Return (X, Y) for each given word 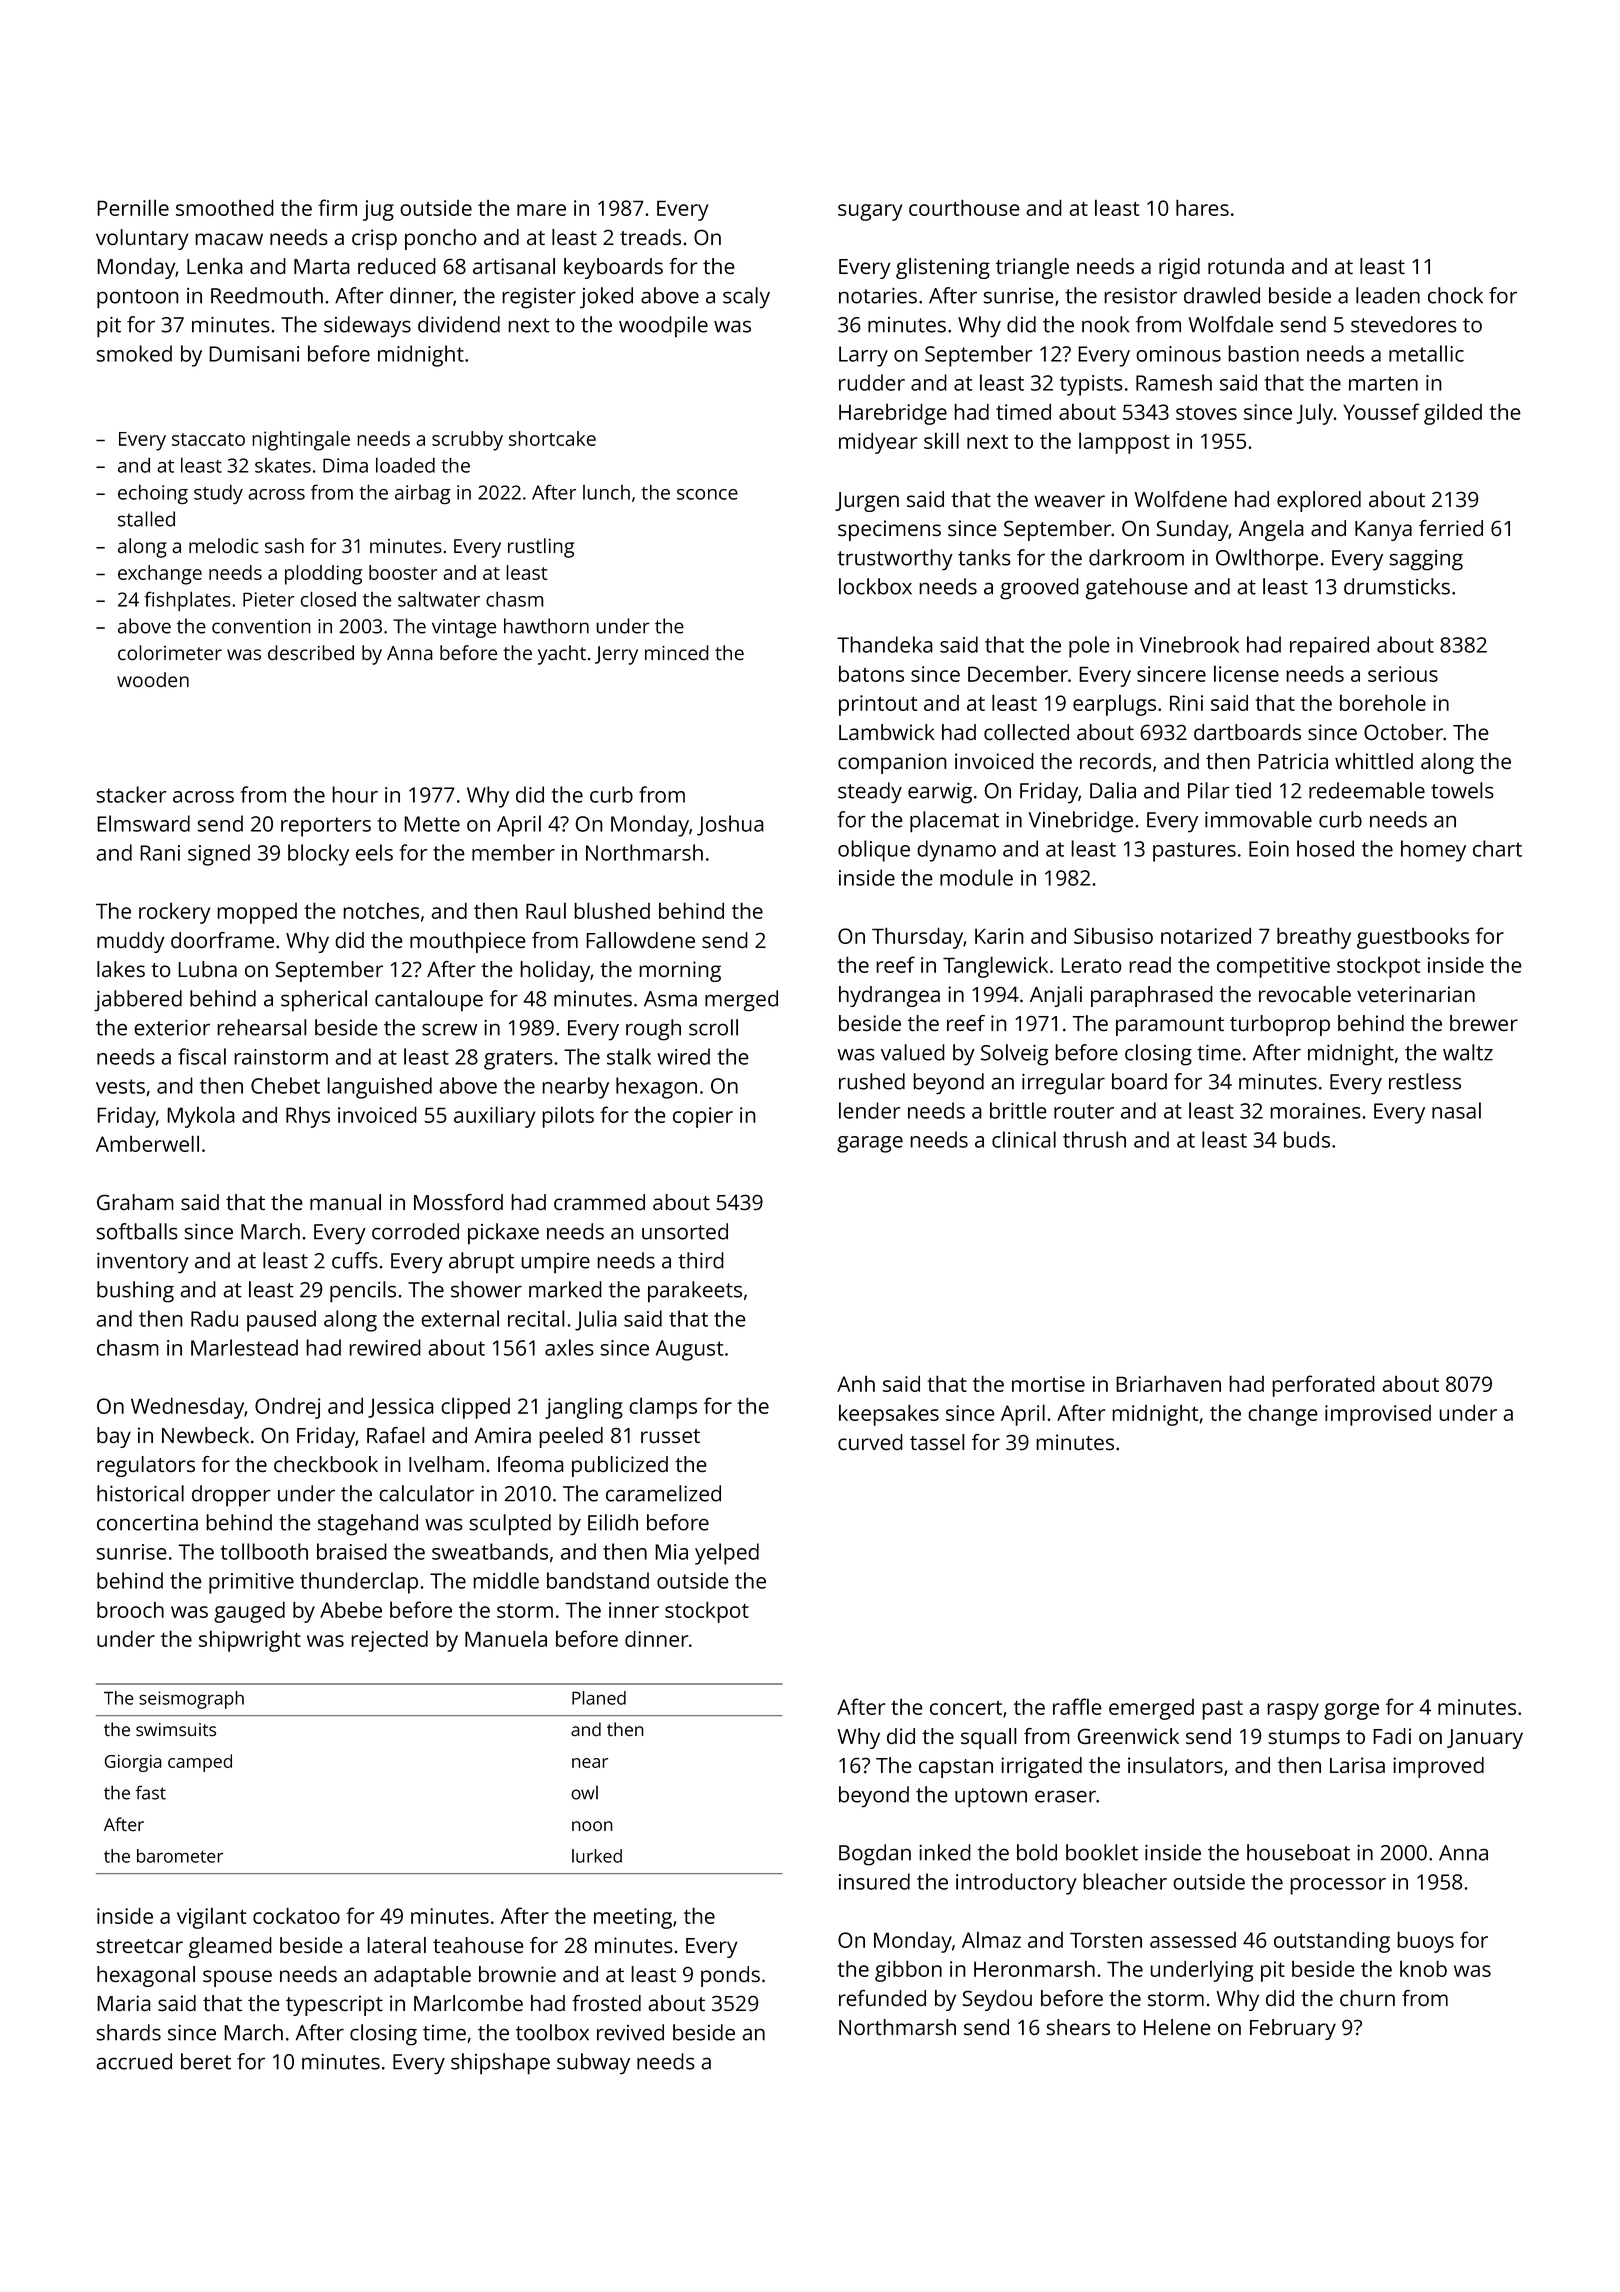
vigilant (211, 1918)
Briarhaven (1168, 1383)
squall (988, 1738)
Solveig (1014, 1055)
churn (1367, 1998)
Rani (160, 853)
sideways (367, 327)
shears (1078, 2027)
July (1315, 414)
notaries (878, 296)
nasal (1456, 1110)
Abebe (351, 1609)
